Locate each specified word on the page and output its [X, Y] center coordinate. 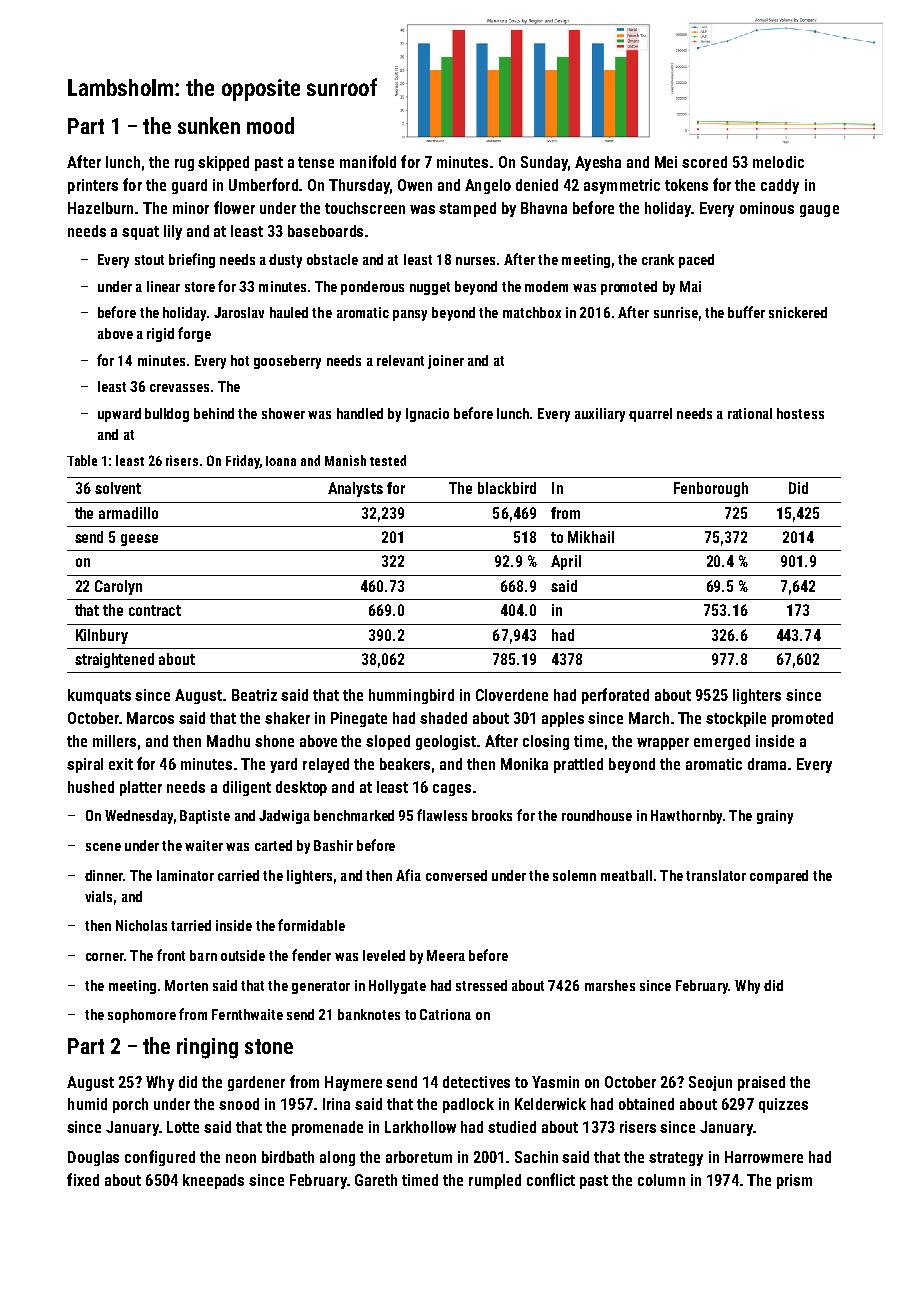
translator [716, 875]
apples [563, 719]
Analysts [355, 489]
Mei [666, 162]
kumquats [99, 696]
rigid [160, 335]
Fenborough [711, 489]
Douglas [93, 1158]
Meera [446, 955]
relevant [400, 360]
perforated [615, 696]
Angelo [488, 186]
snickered [798, 312]
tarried [191, 925]
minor [191, 208]
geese [139, 540]
